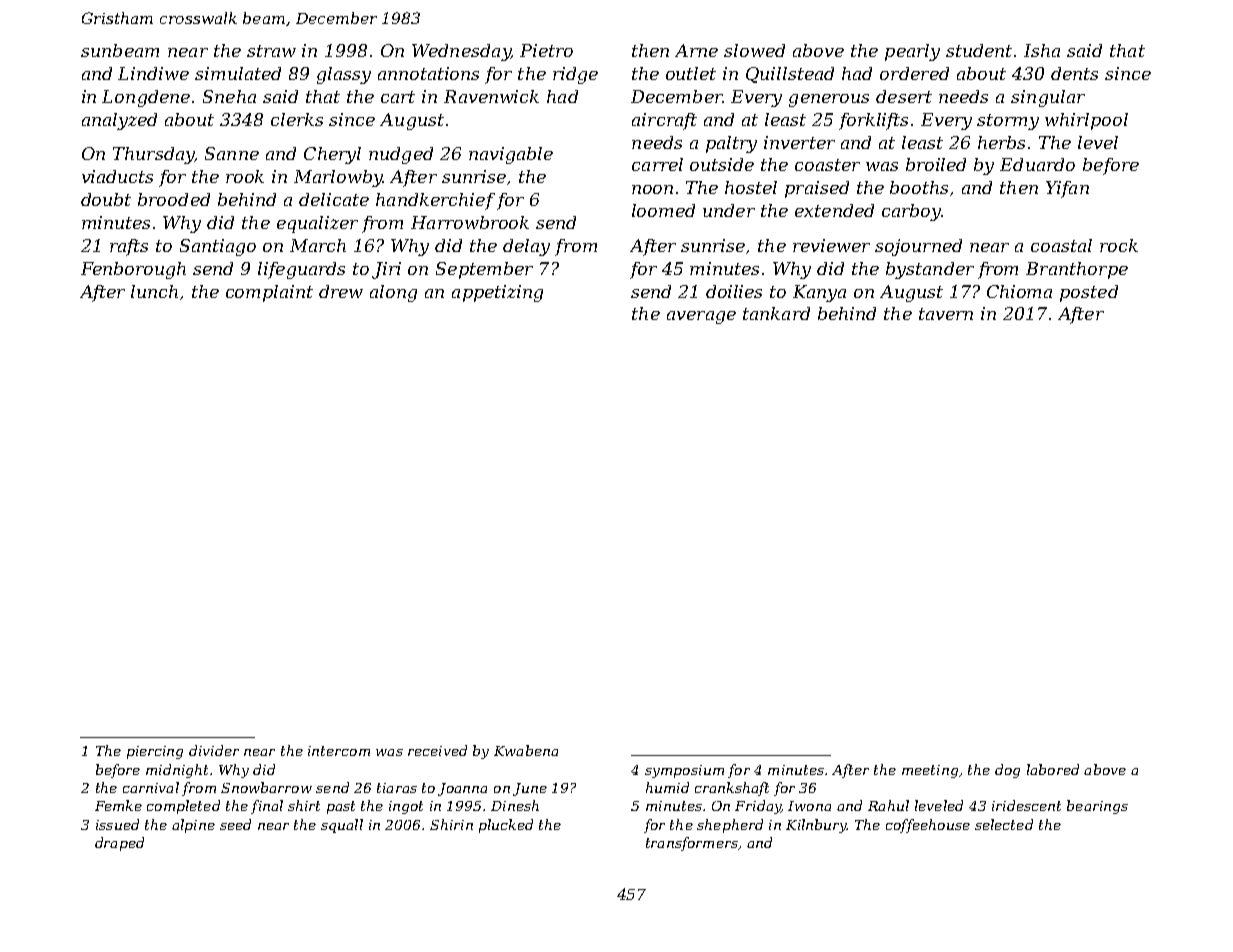 This screenshot has height=952, width=1233. What do you see at coordinates (318, 245) in the screenshot?
I see `March` at bounding box center [318, 245].
